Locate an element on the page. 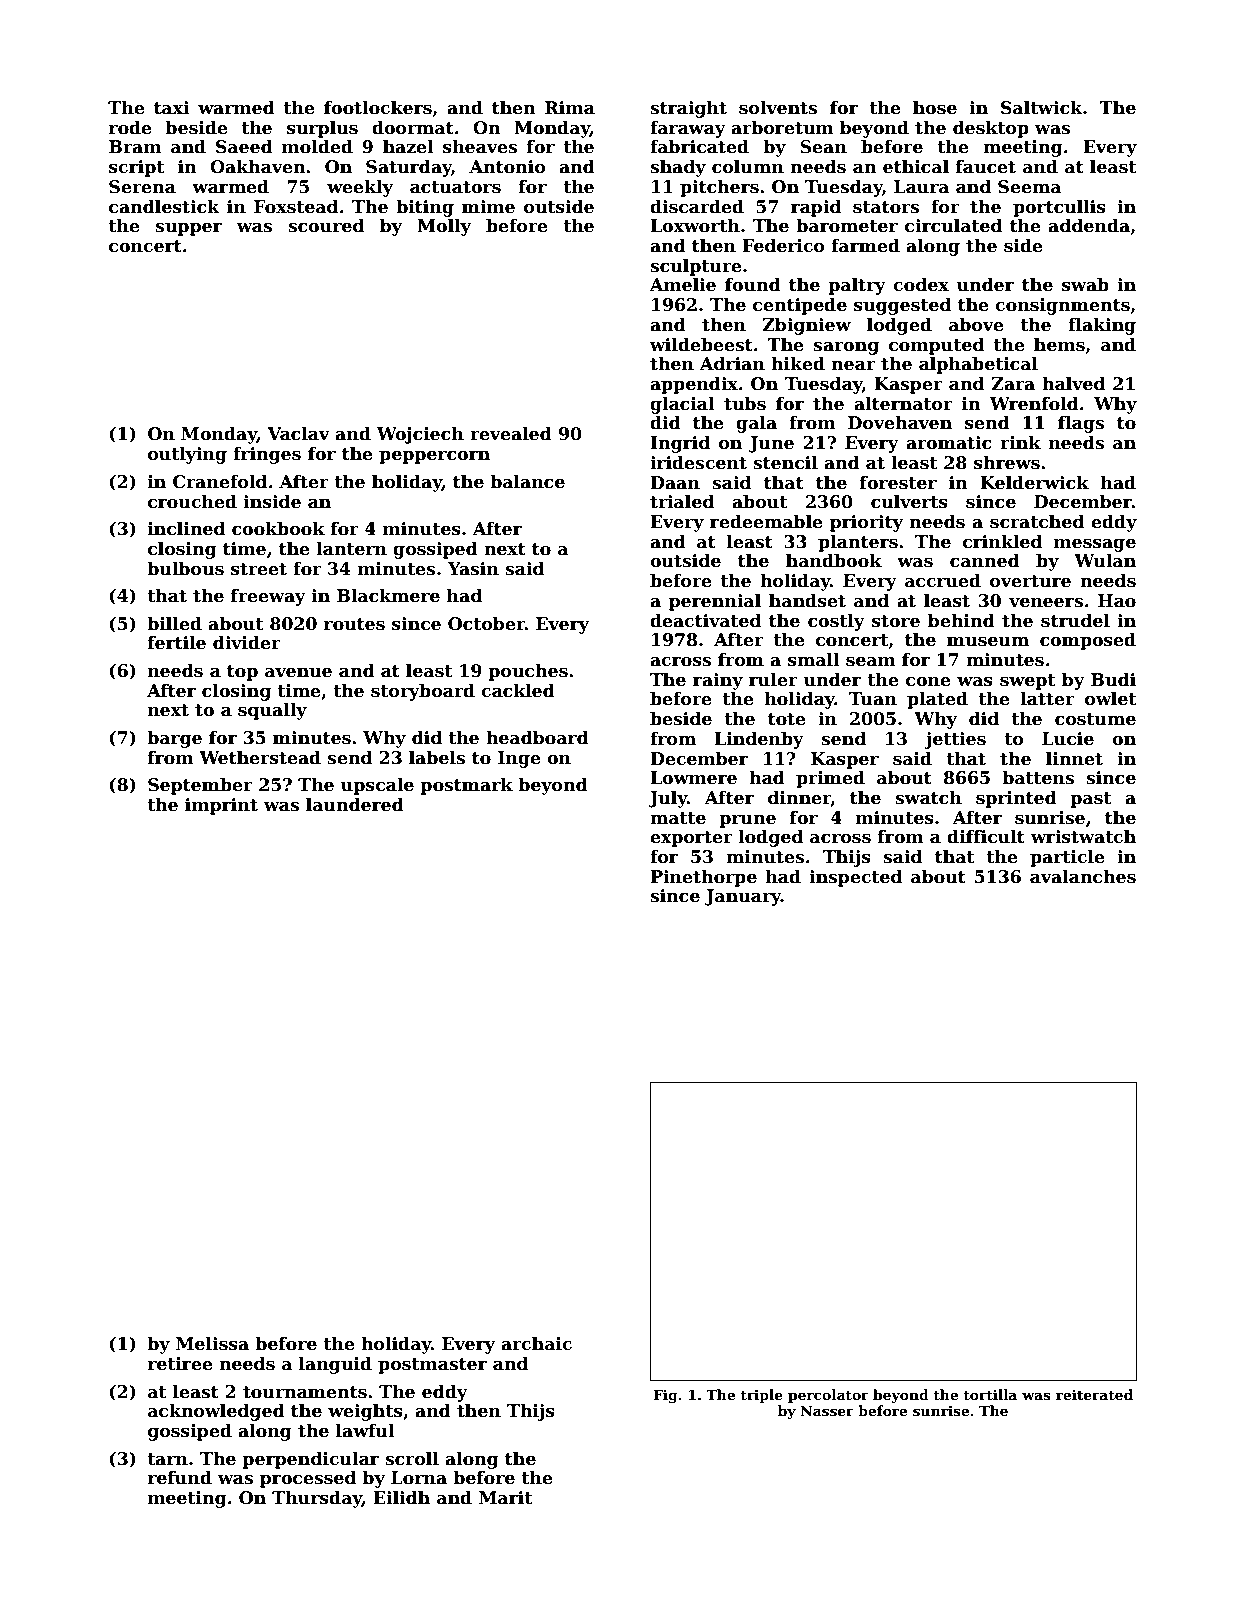 Image resolution: width=1245 pixels, height=1611 pixels. reiterated is located at coordinates (1094, 1394).
